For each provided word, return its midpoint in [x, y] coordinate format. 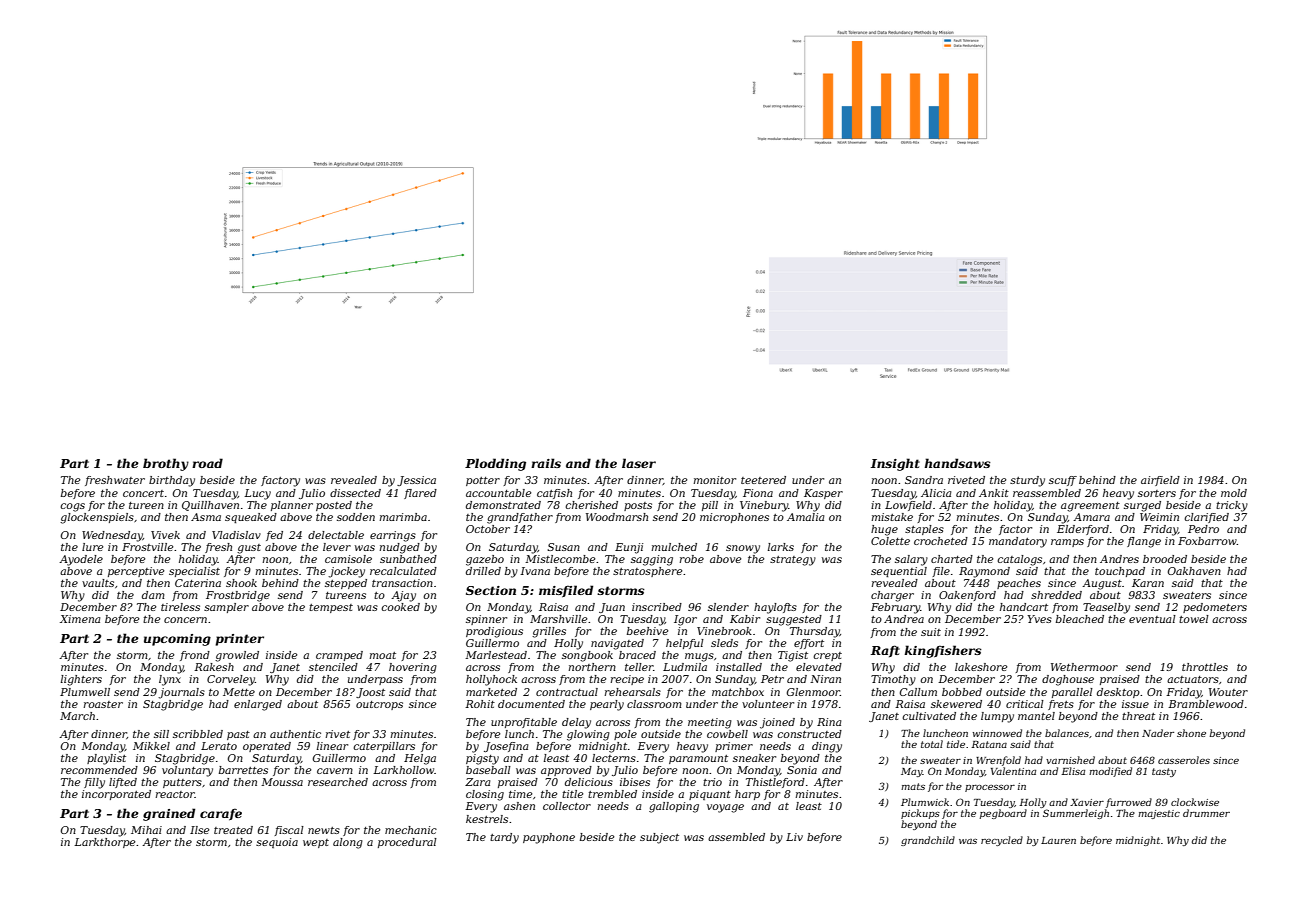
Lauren [1058, 840]
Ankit [994, 493]
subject [659, 838]
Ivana [535, 571]
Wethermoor [1084, 667]
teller [639, 667]
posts [638, 506]
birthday [172, 481]
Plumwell [85, 692]
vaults [98, 583]
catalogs [1019, 560]
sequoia [277, 843]
